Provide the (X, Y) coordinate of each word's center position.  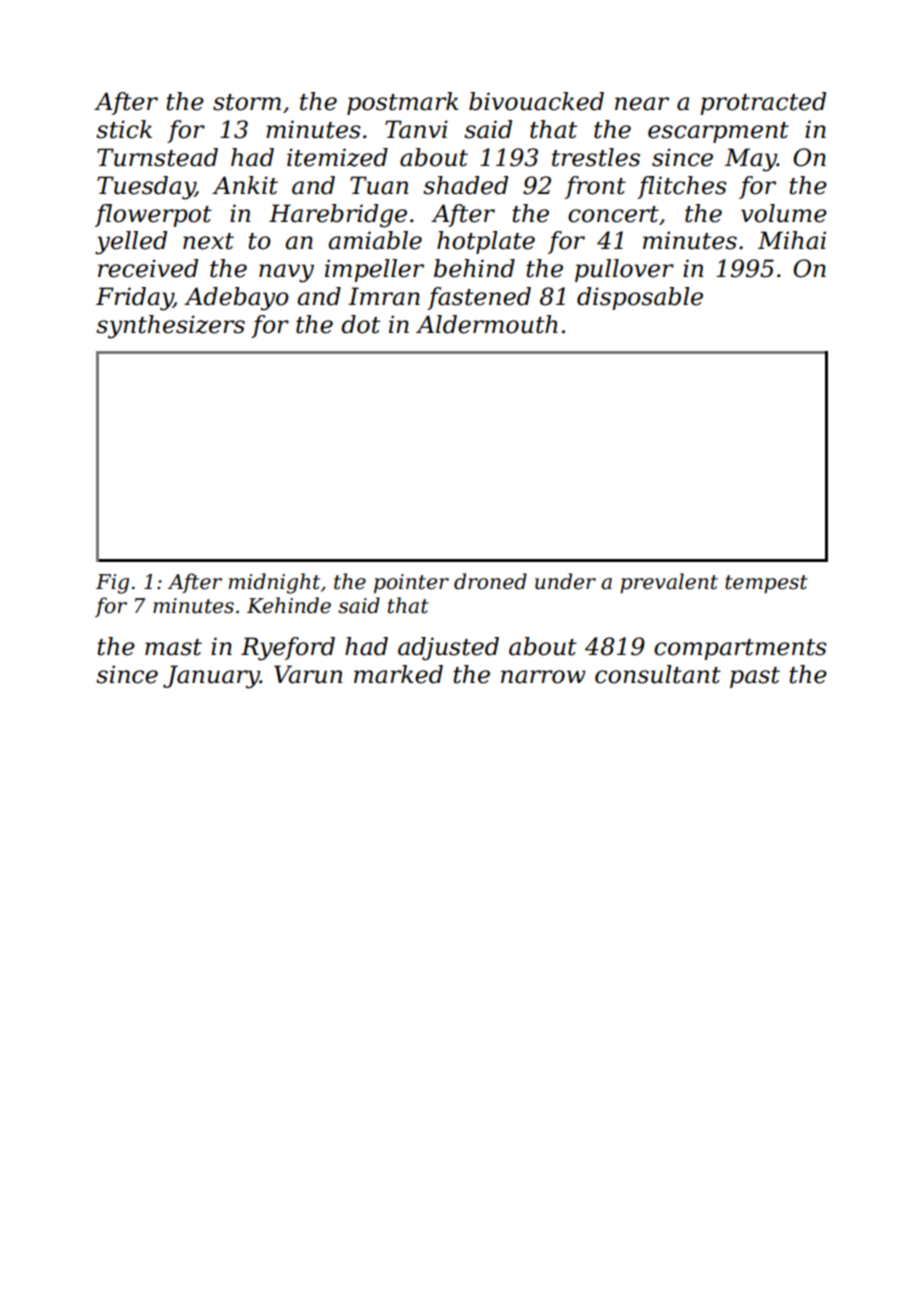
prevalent (669, 583)
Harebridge (338, 216)
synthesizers (170, 327)
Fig (112, 584)
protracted (763, 103)
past (755, 677)
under (565, 581)
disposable (640, 298)
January (211, 677)
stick (124, 129)
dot (360, 324)
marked (398, 674)
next (208, 241)
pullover (624, 270)
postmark (403, 103)
